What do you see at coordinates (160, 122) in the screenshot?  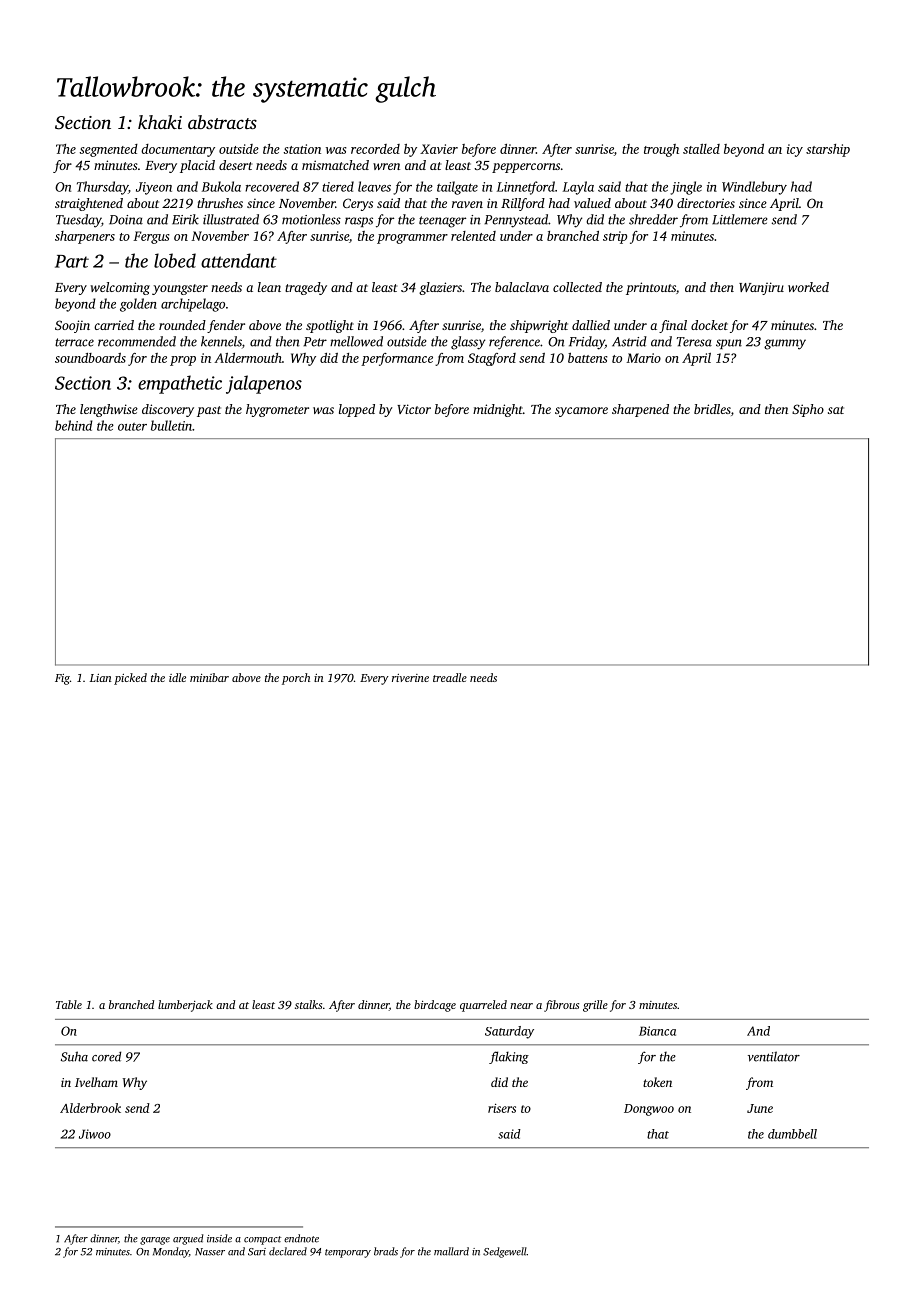 I see `khaki` at bounding box center [160, 122].
